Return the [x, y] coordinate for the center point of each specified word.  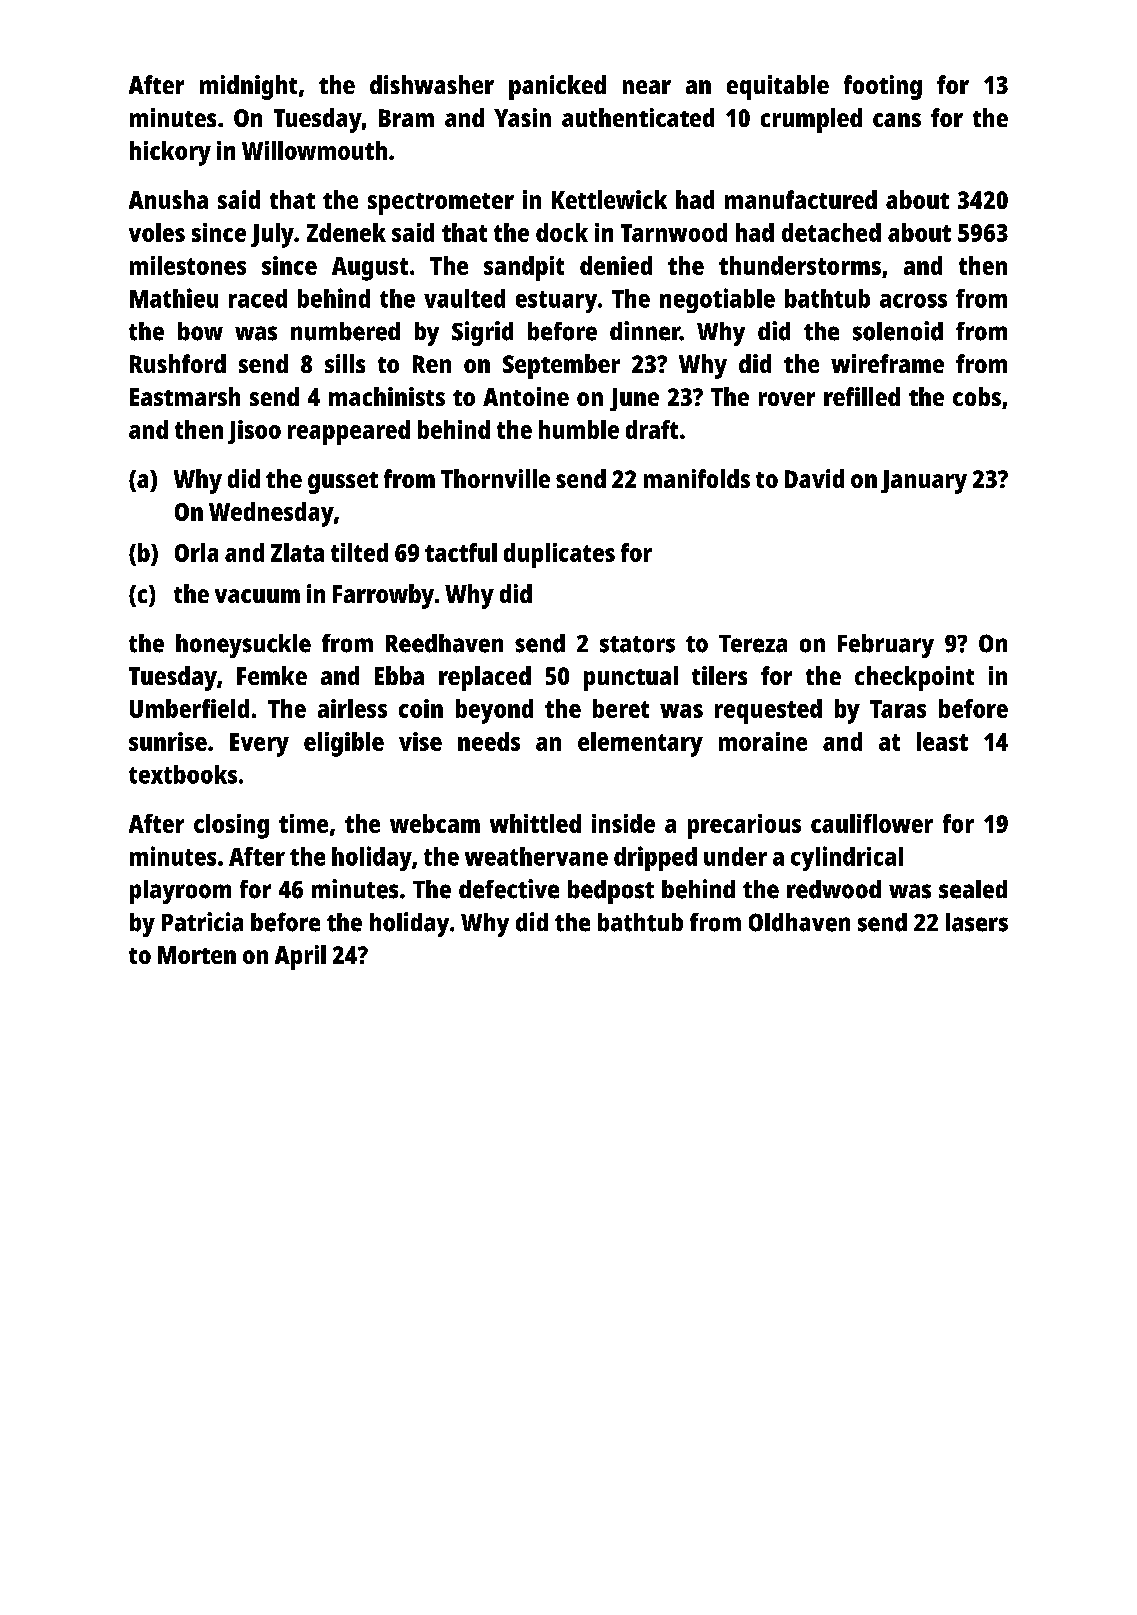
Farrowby [383, 596]
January [924, 482]
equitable [778, 87]
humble [579, 429]
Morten [197, 955]
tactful [461, 552]
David [814, 478]
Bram [406, 118]
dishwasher [432, 84]
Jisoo [254, 432]
